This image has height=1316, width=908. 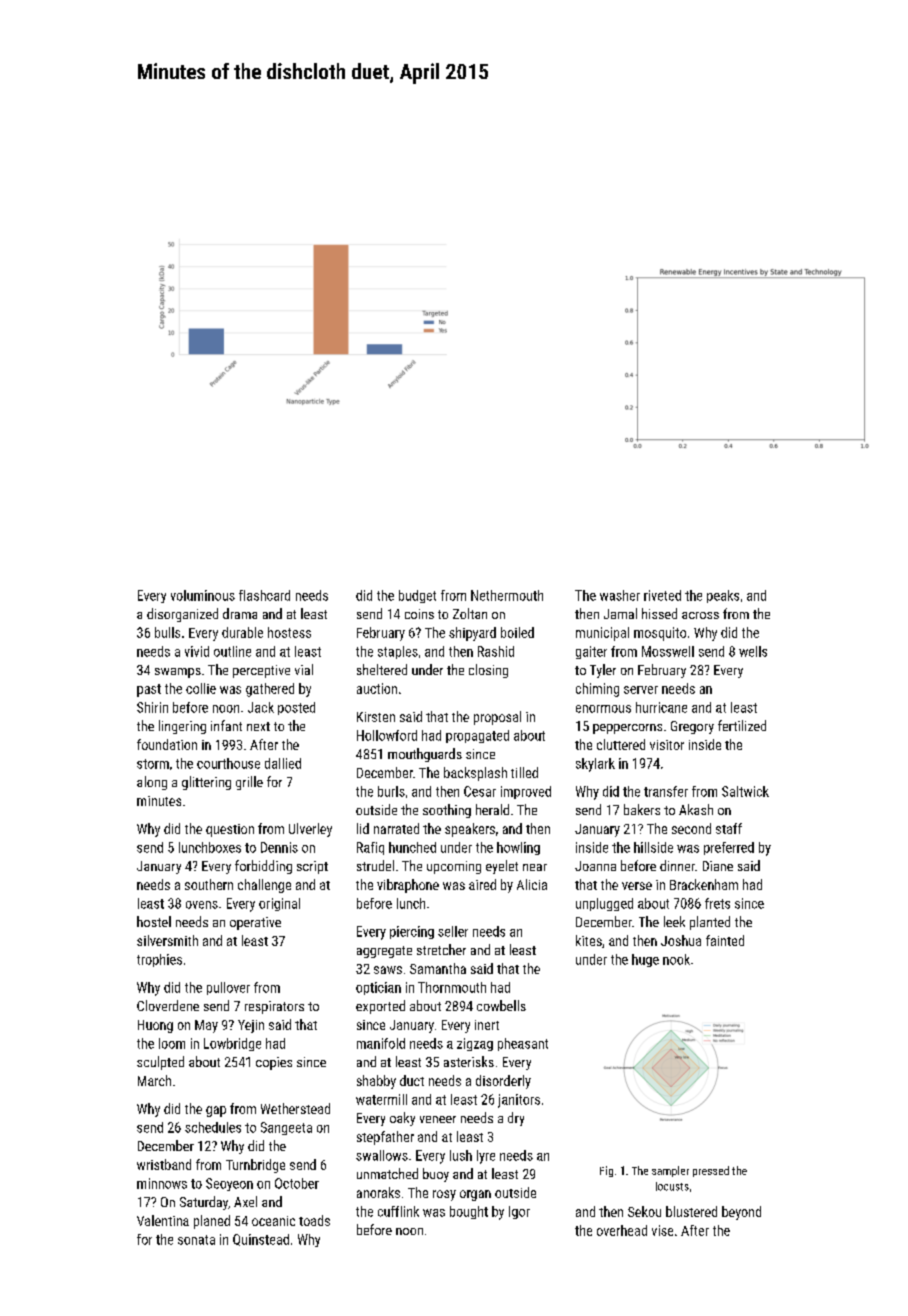 I want to click on Quinstead, so click(x=261, y=1240).
